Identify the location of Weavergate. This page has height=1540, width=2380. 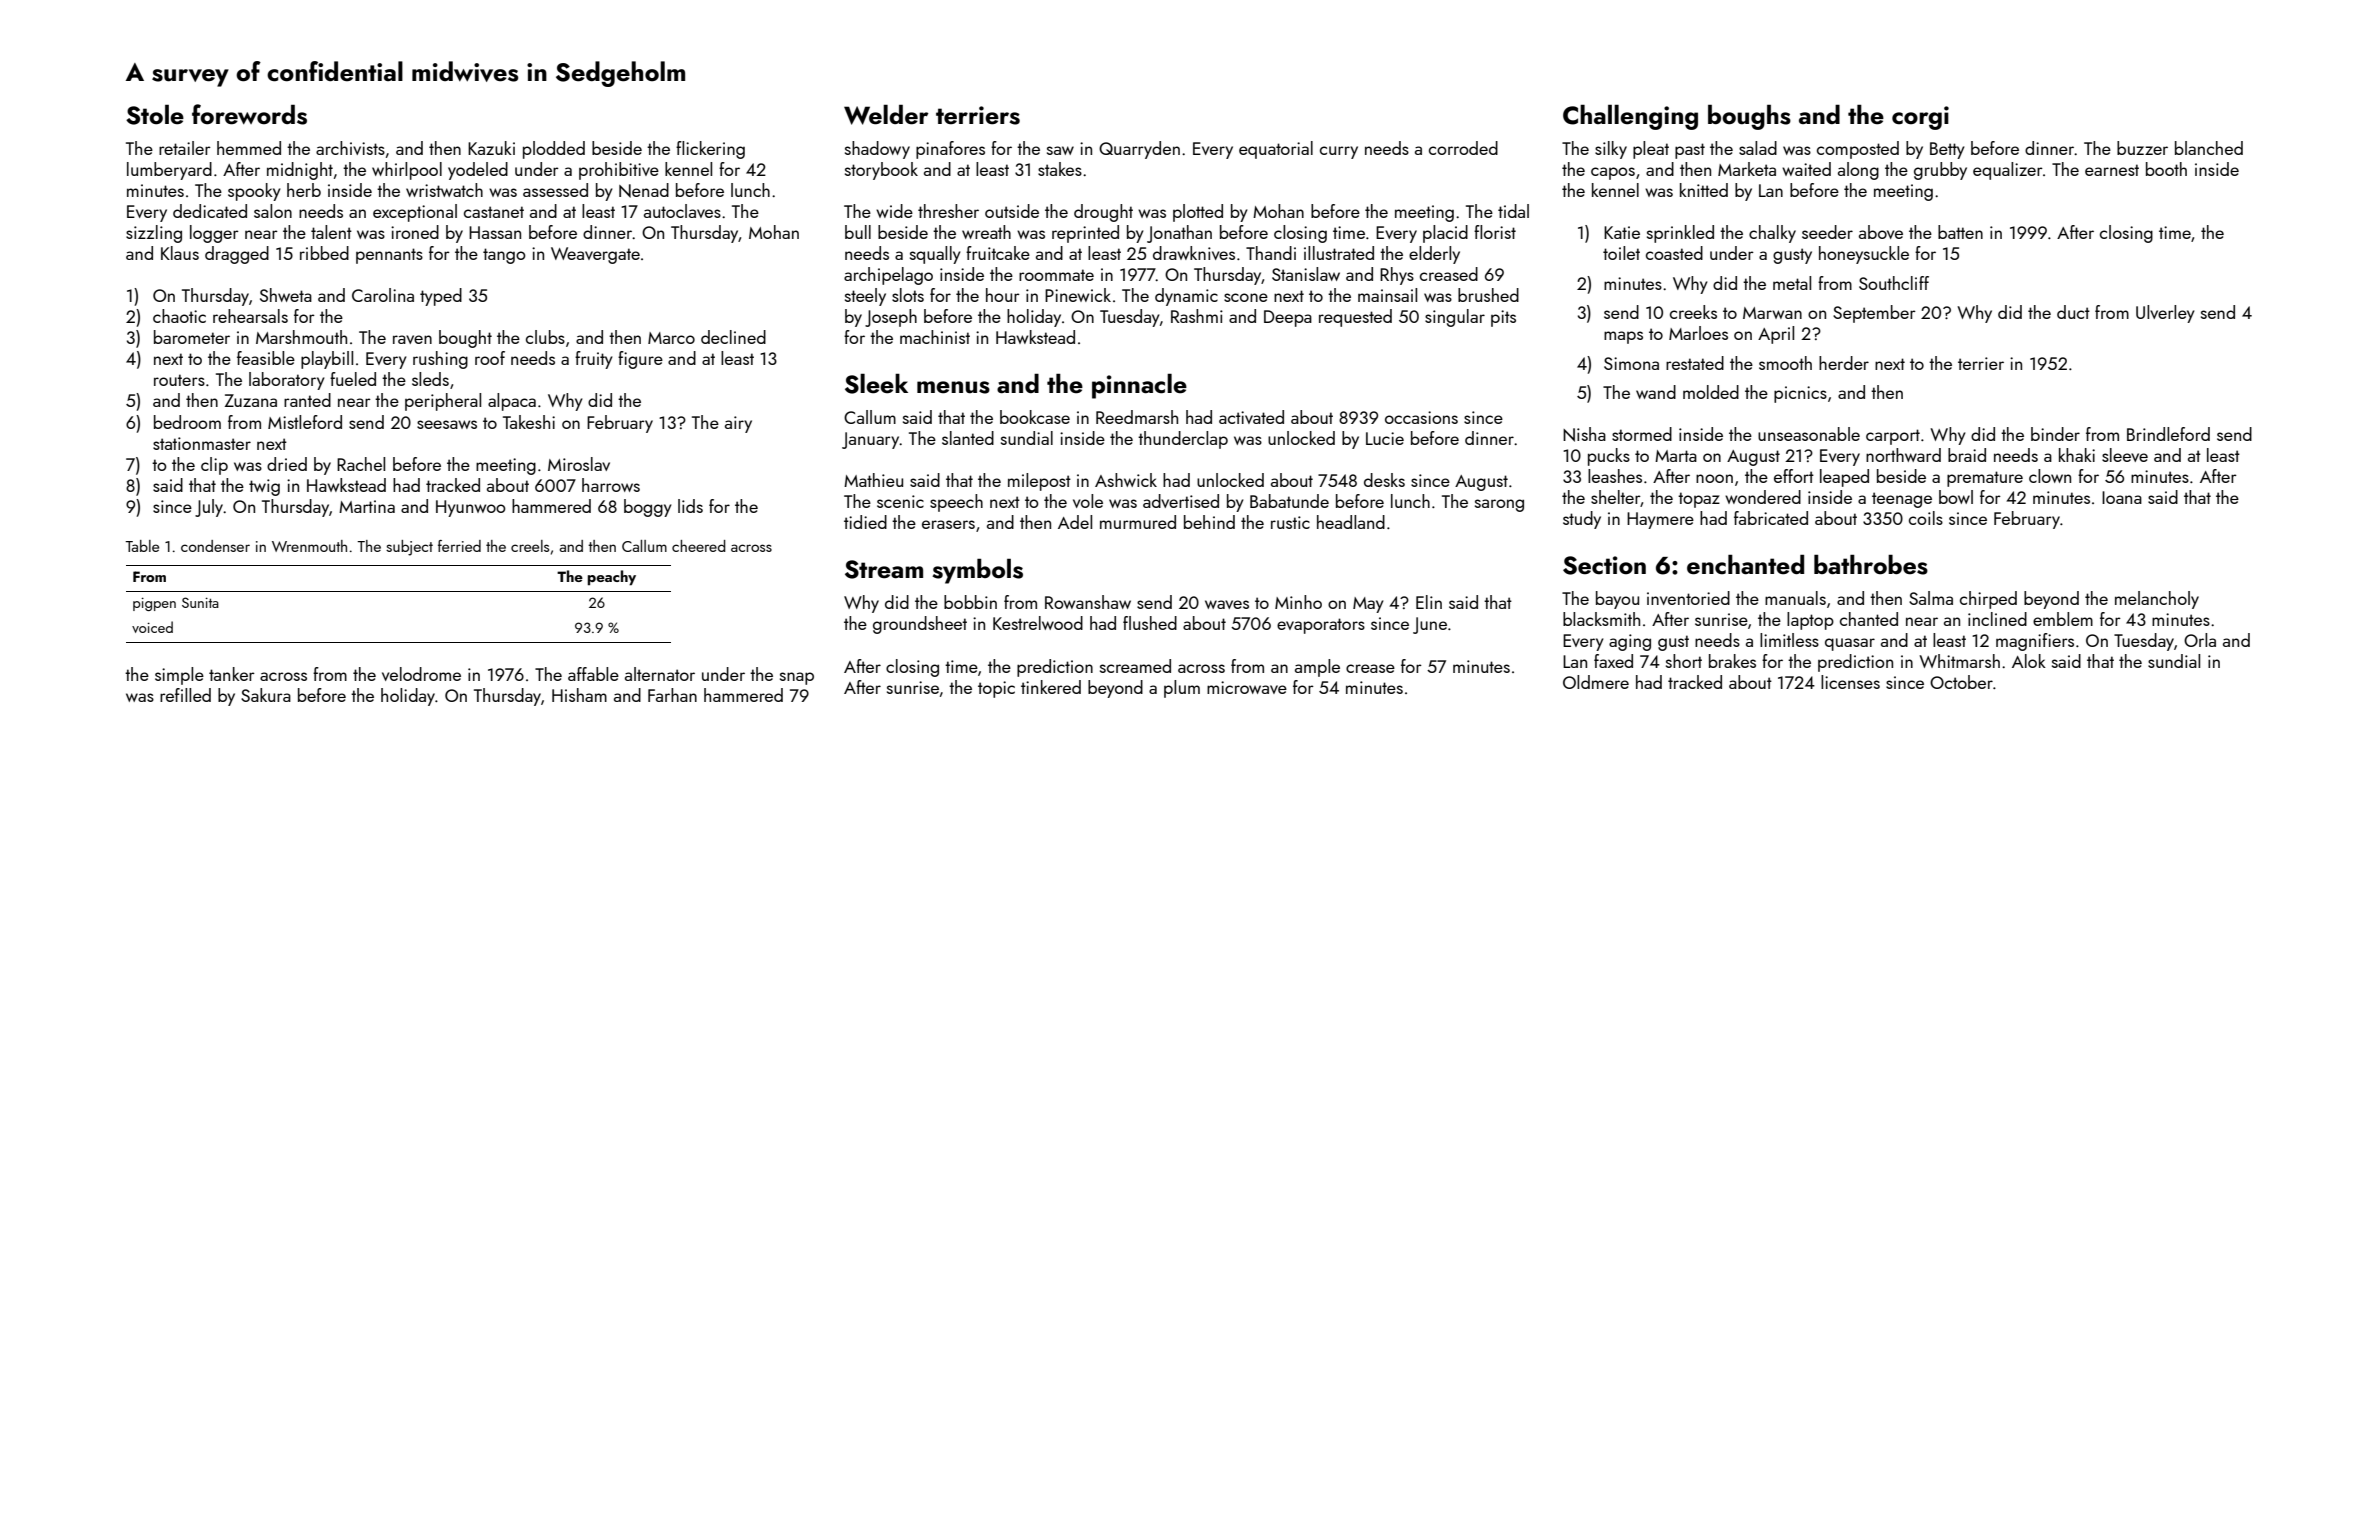
(595, 255).
